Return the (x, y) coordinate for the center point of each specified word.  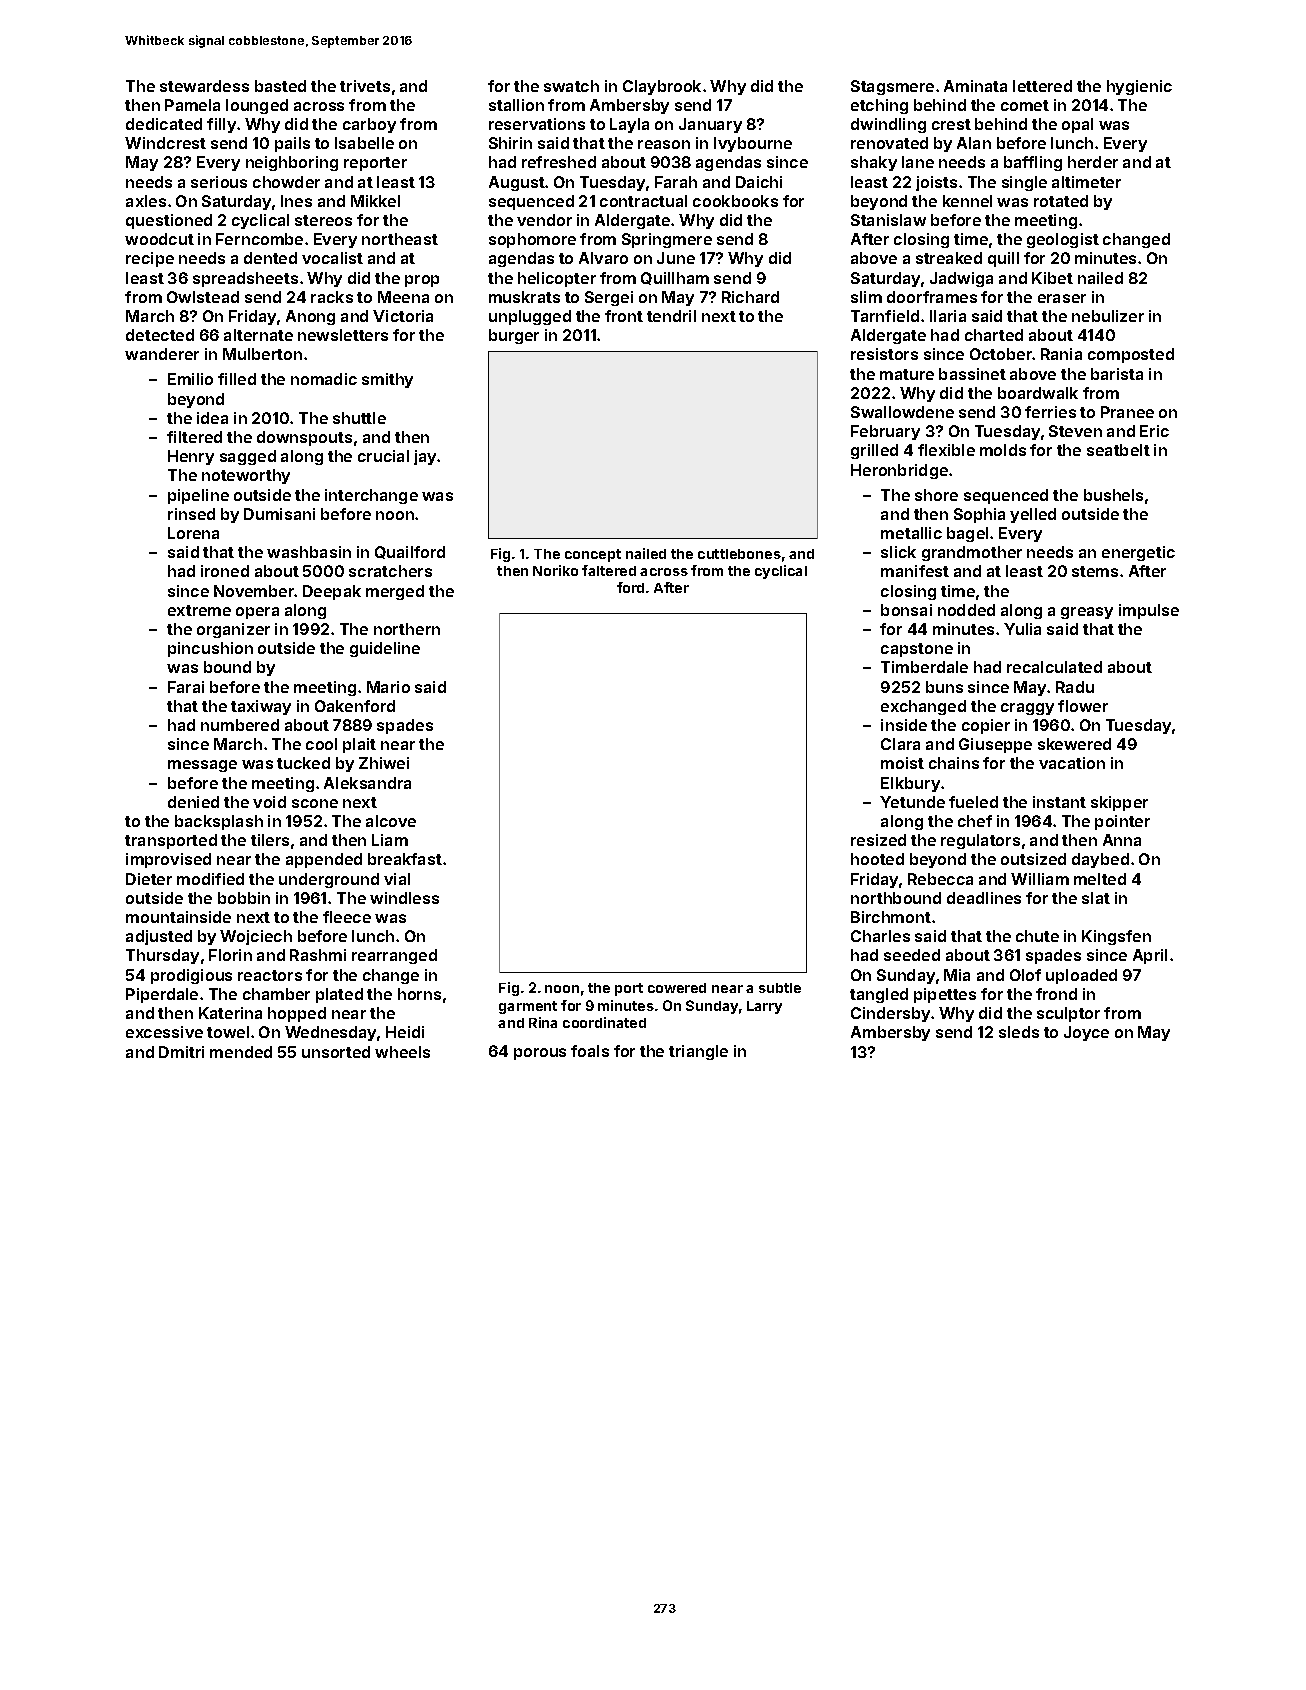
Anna (1122, 840)
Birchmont (891, 917)
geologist (1063, 240)
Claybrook (662, 87)
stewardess (204, 86)
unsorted (336, 1052)
